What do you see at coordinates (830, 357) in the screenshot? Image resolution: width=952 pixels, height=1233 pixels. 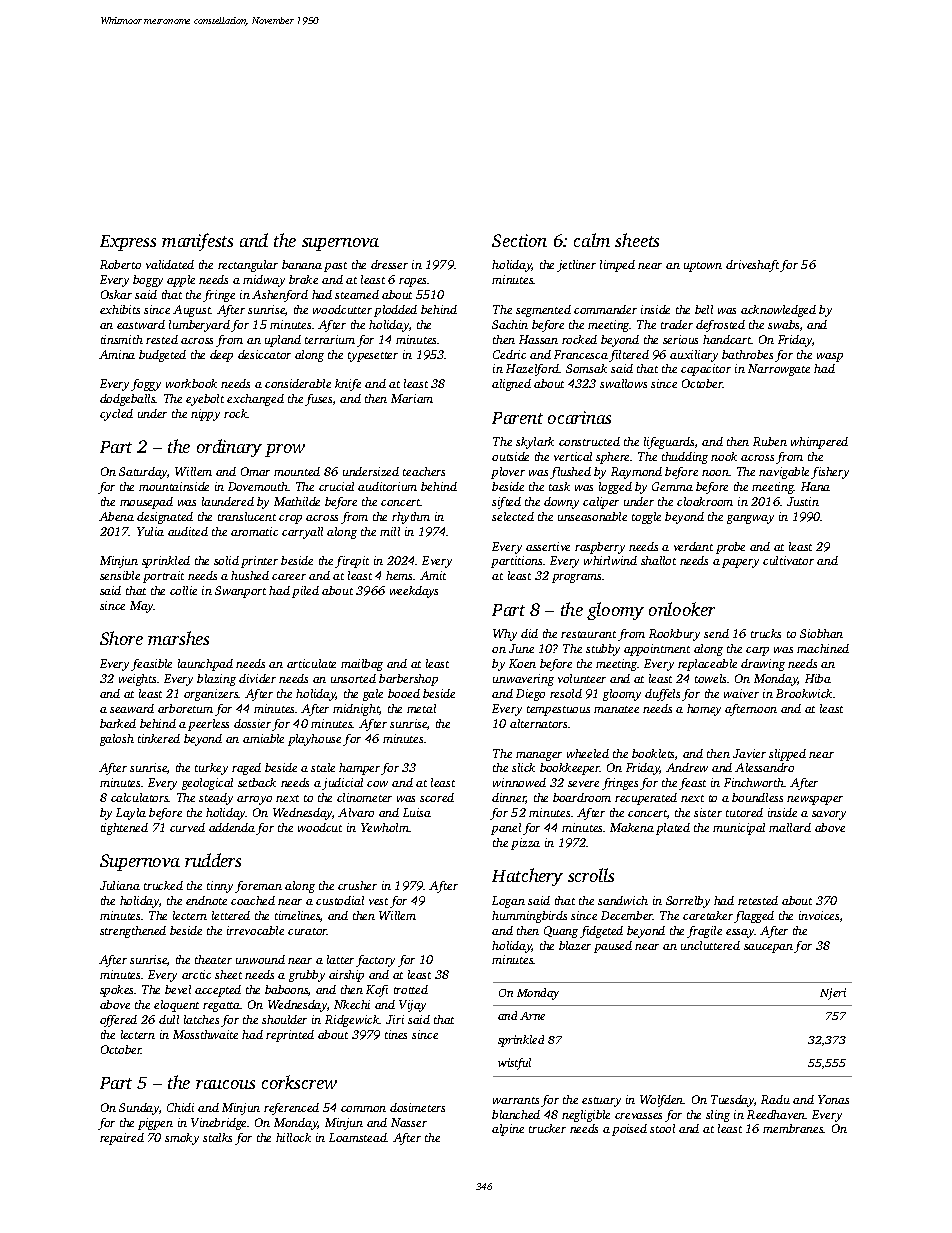 I see `wasp` at bounding box center [830, 357].
